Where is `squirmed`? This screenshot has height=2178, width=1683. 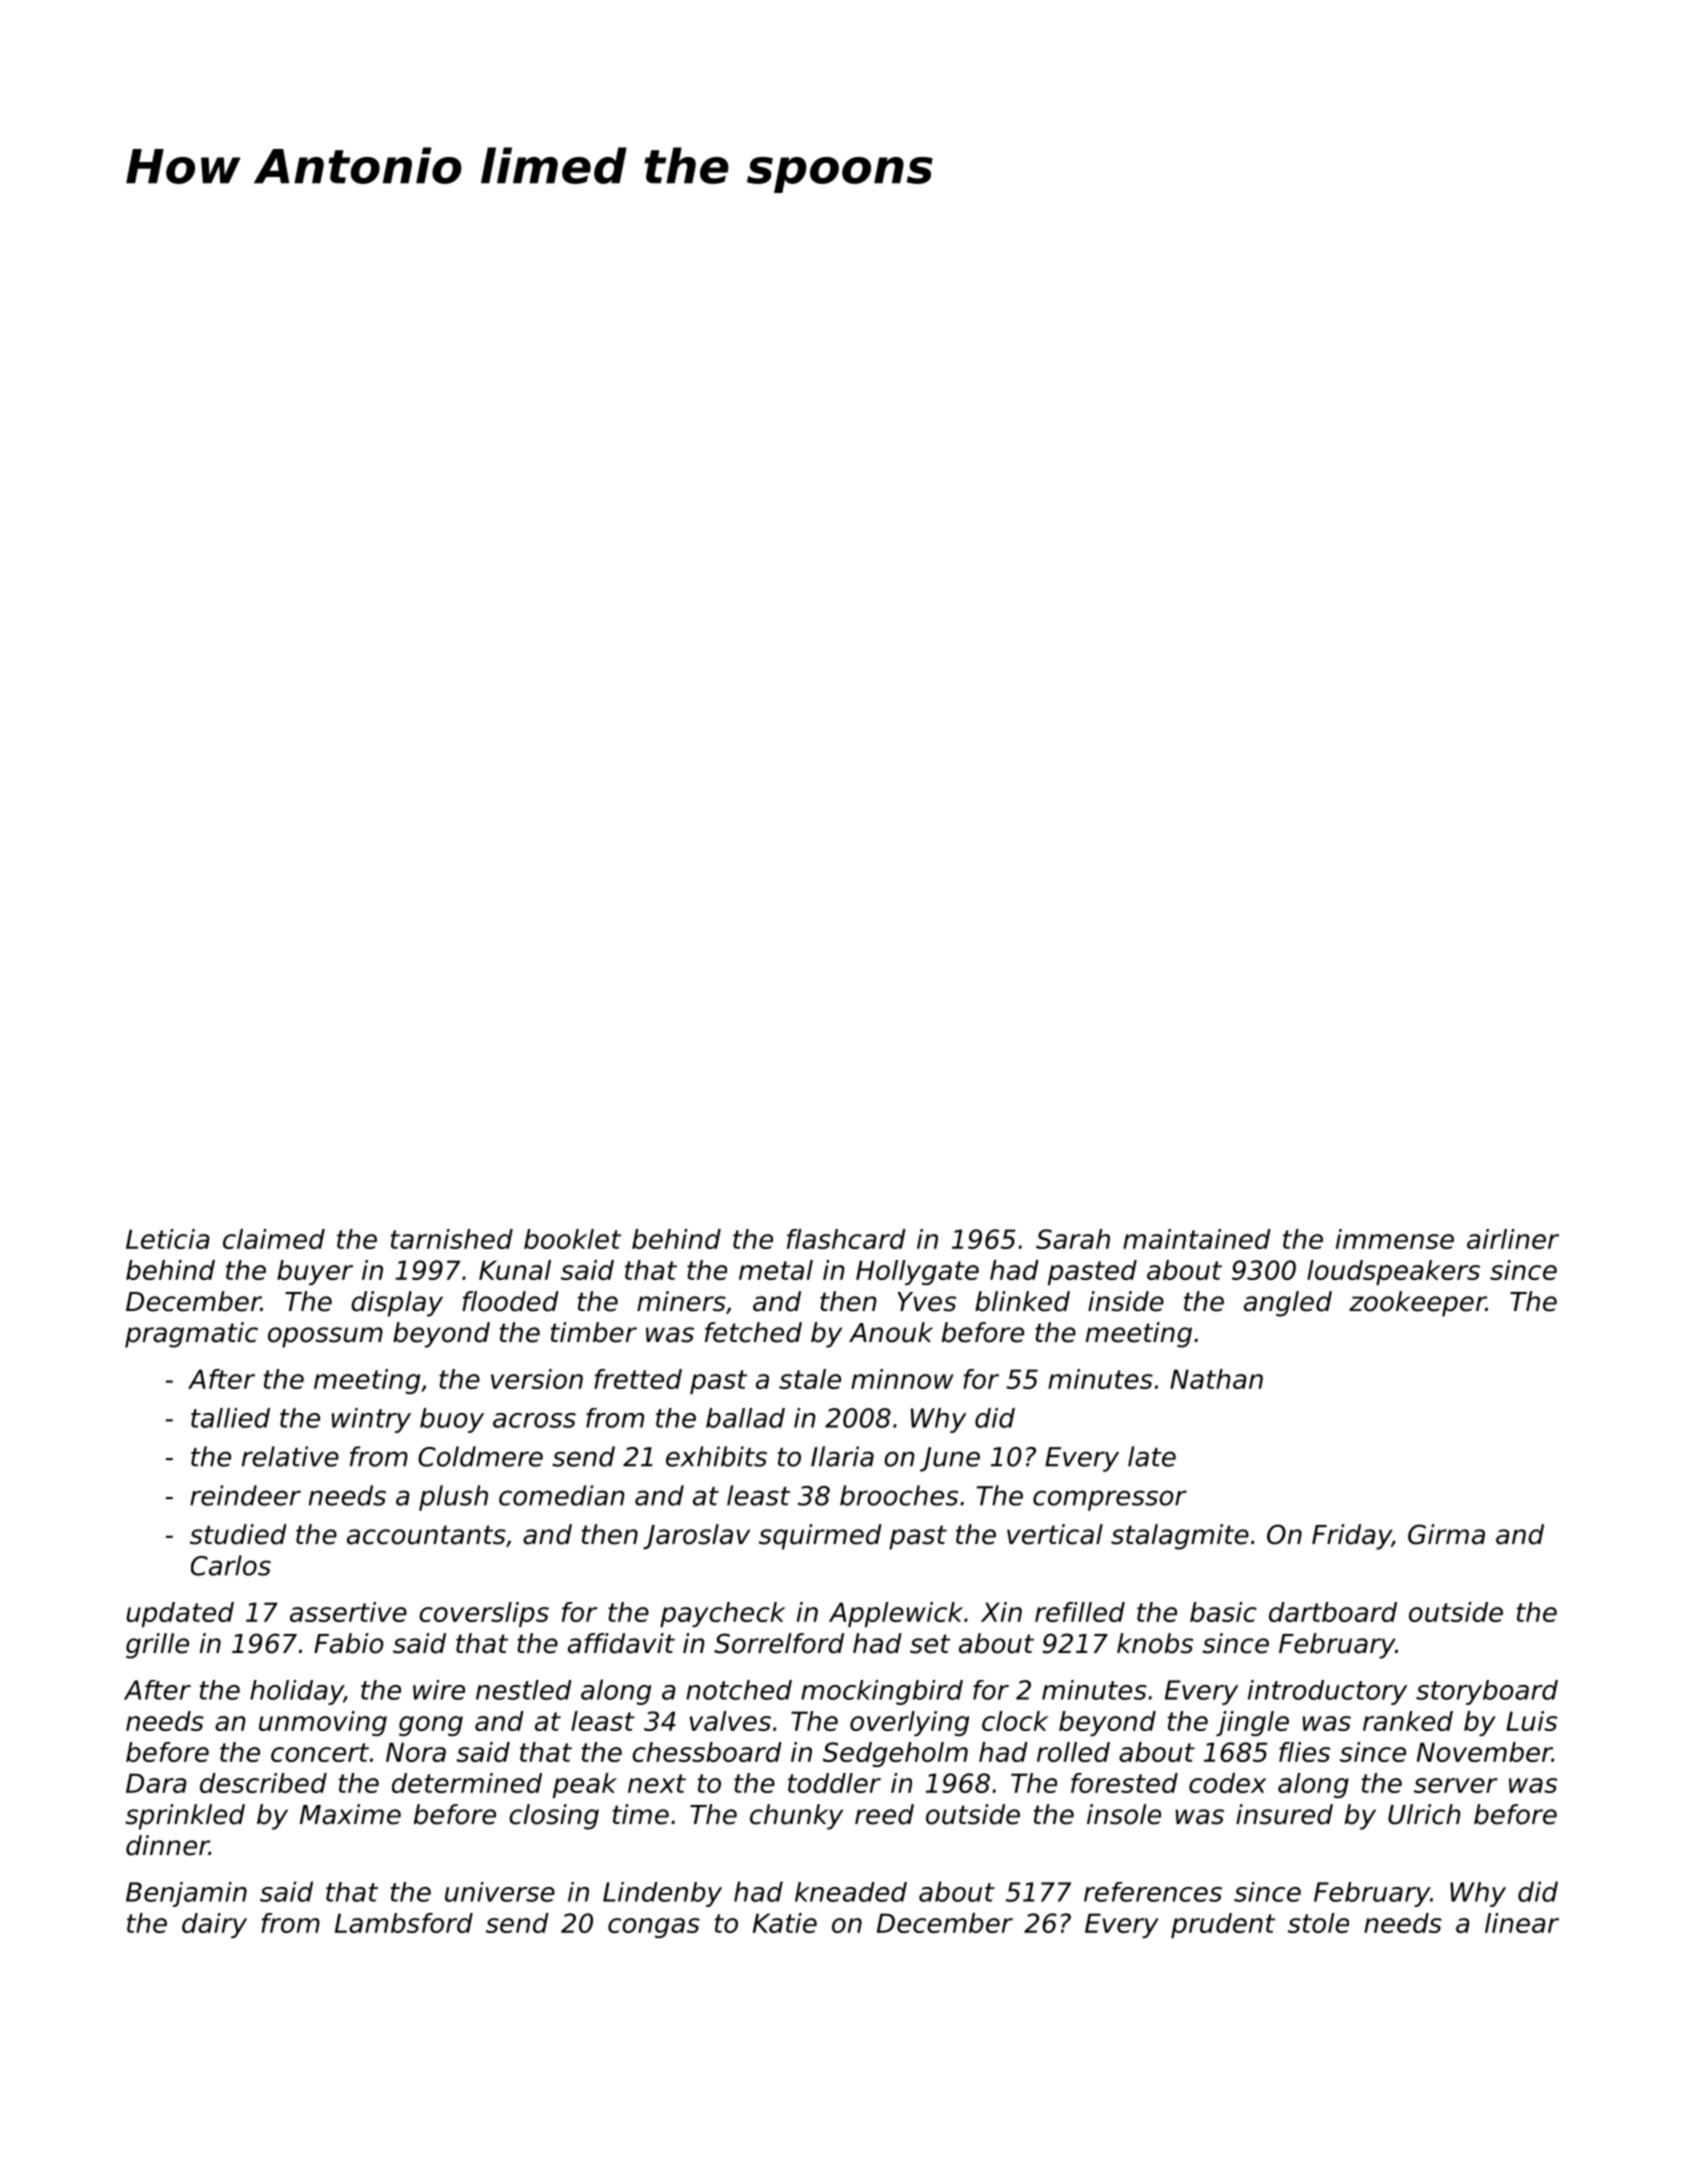
squirmed is located at coordinates (820, 1537).
